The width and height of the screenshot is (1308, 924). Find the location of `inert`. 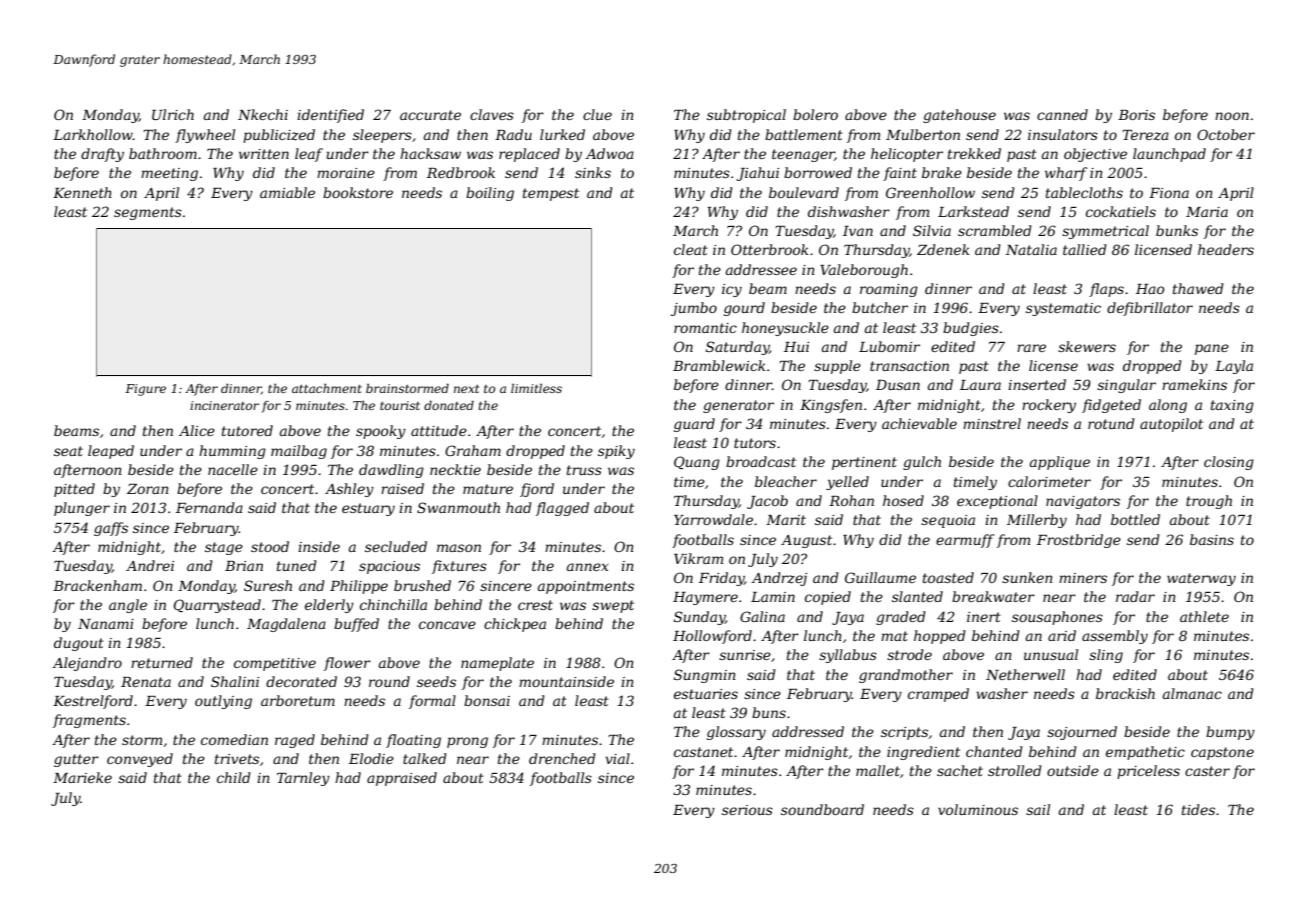

inert is located at coordinates (984, 617).
